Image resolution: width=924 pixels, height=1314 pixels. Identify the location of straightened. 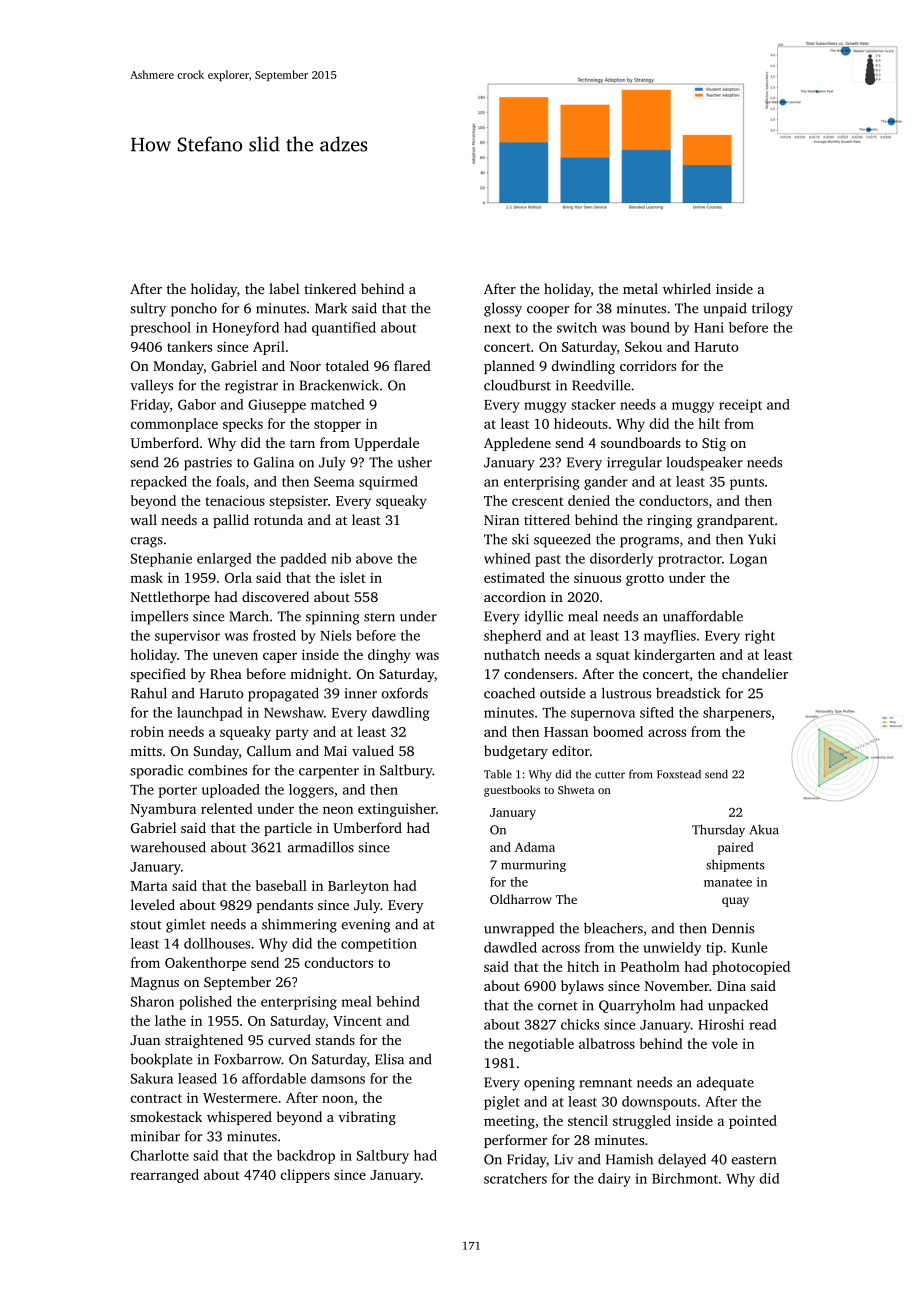
(204, 1041).
